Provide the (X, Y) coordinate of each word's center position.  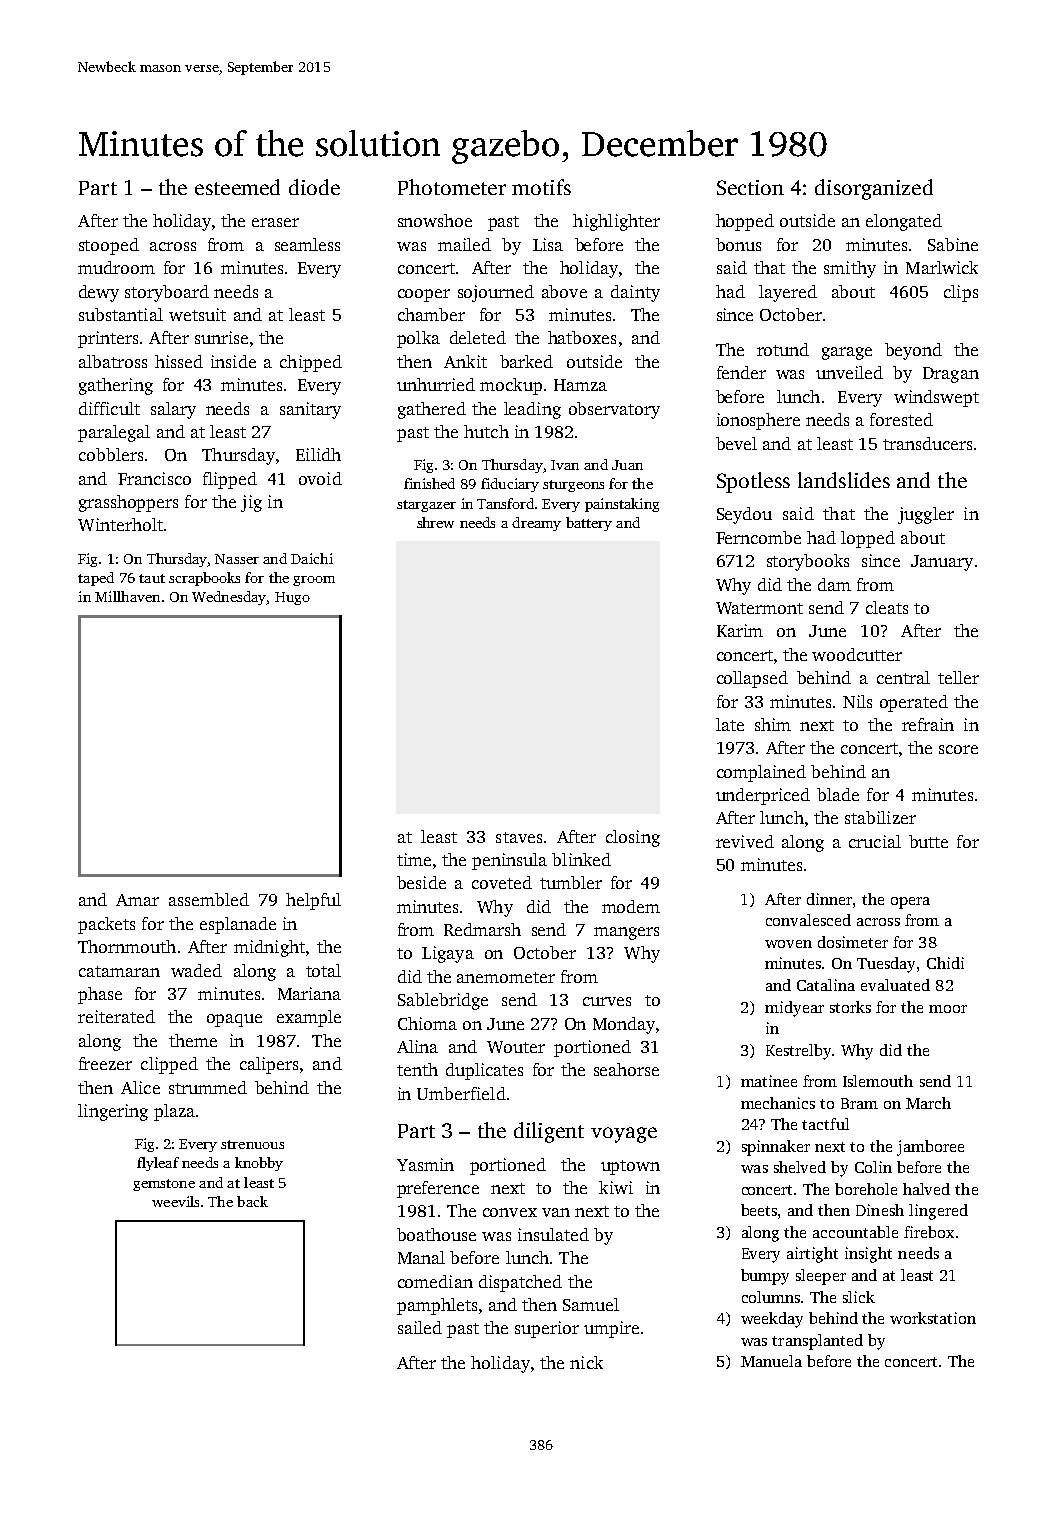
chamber (431, 314)
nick (586, 1362)
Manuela (771, 1361)
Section (750, 187)
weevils (175, 1201)
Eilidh (318, 454)
